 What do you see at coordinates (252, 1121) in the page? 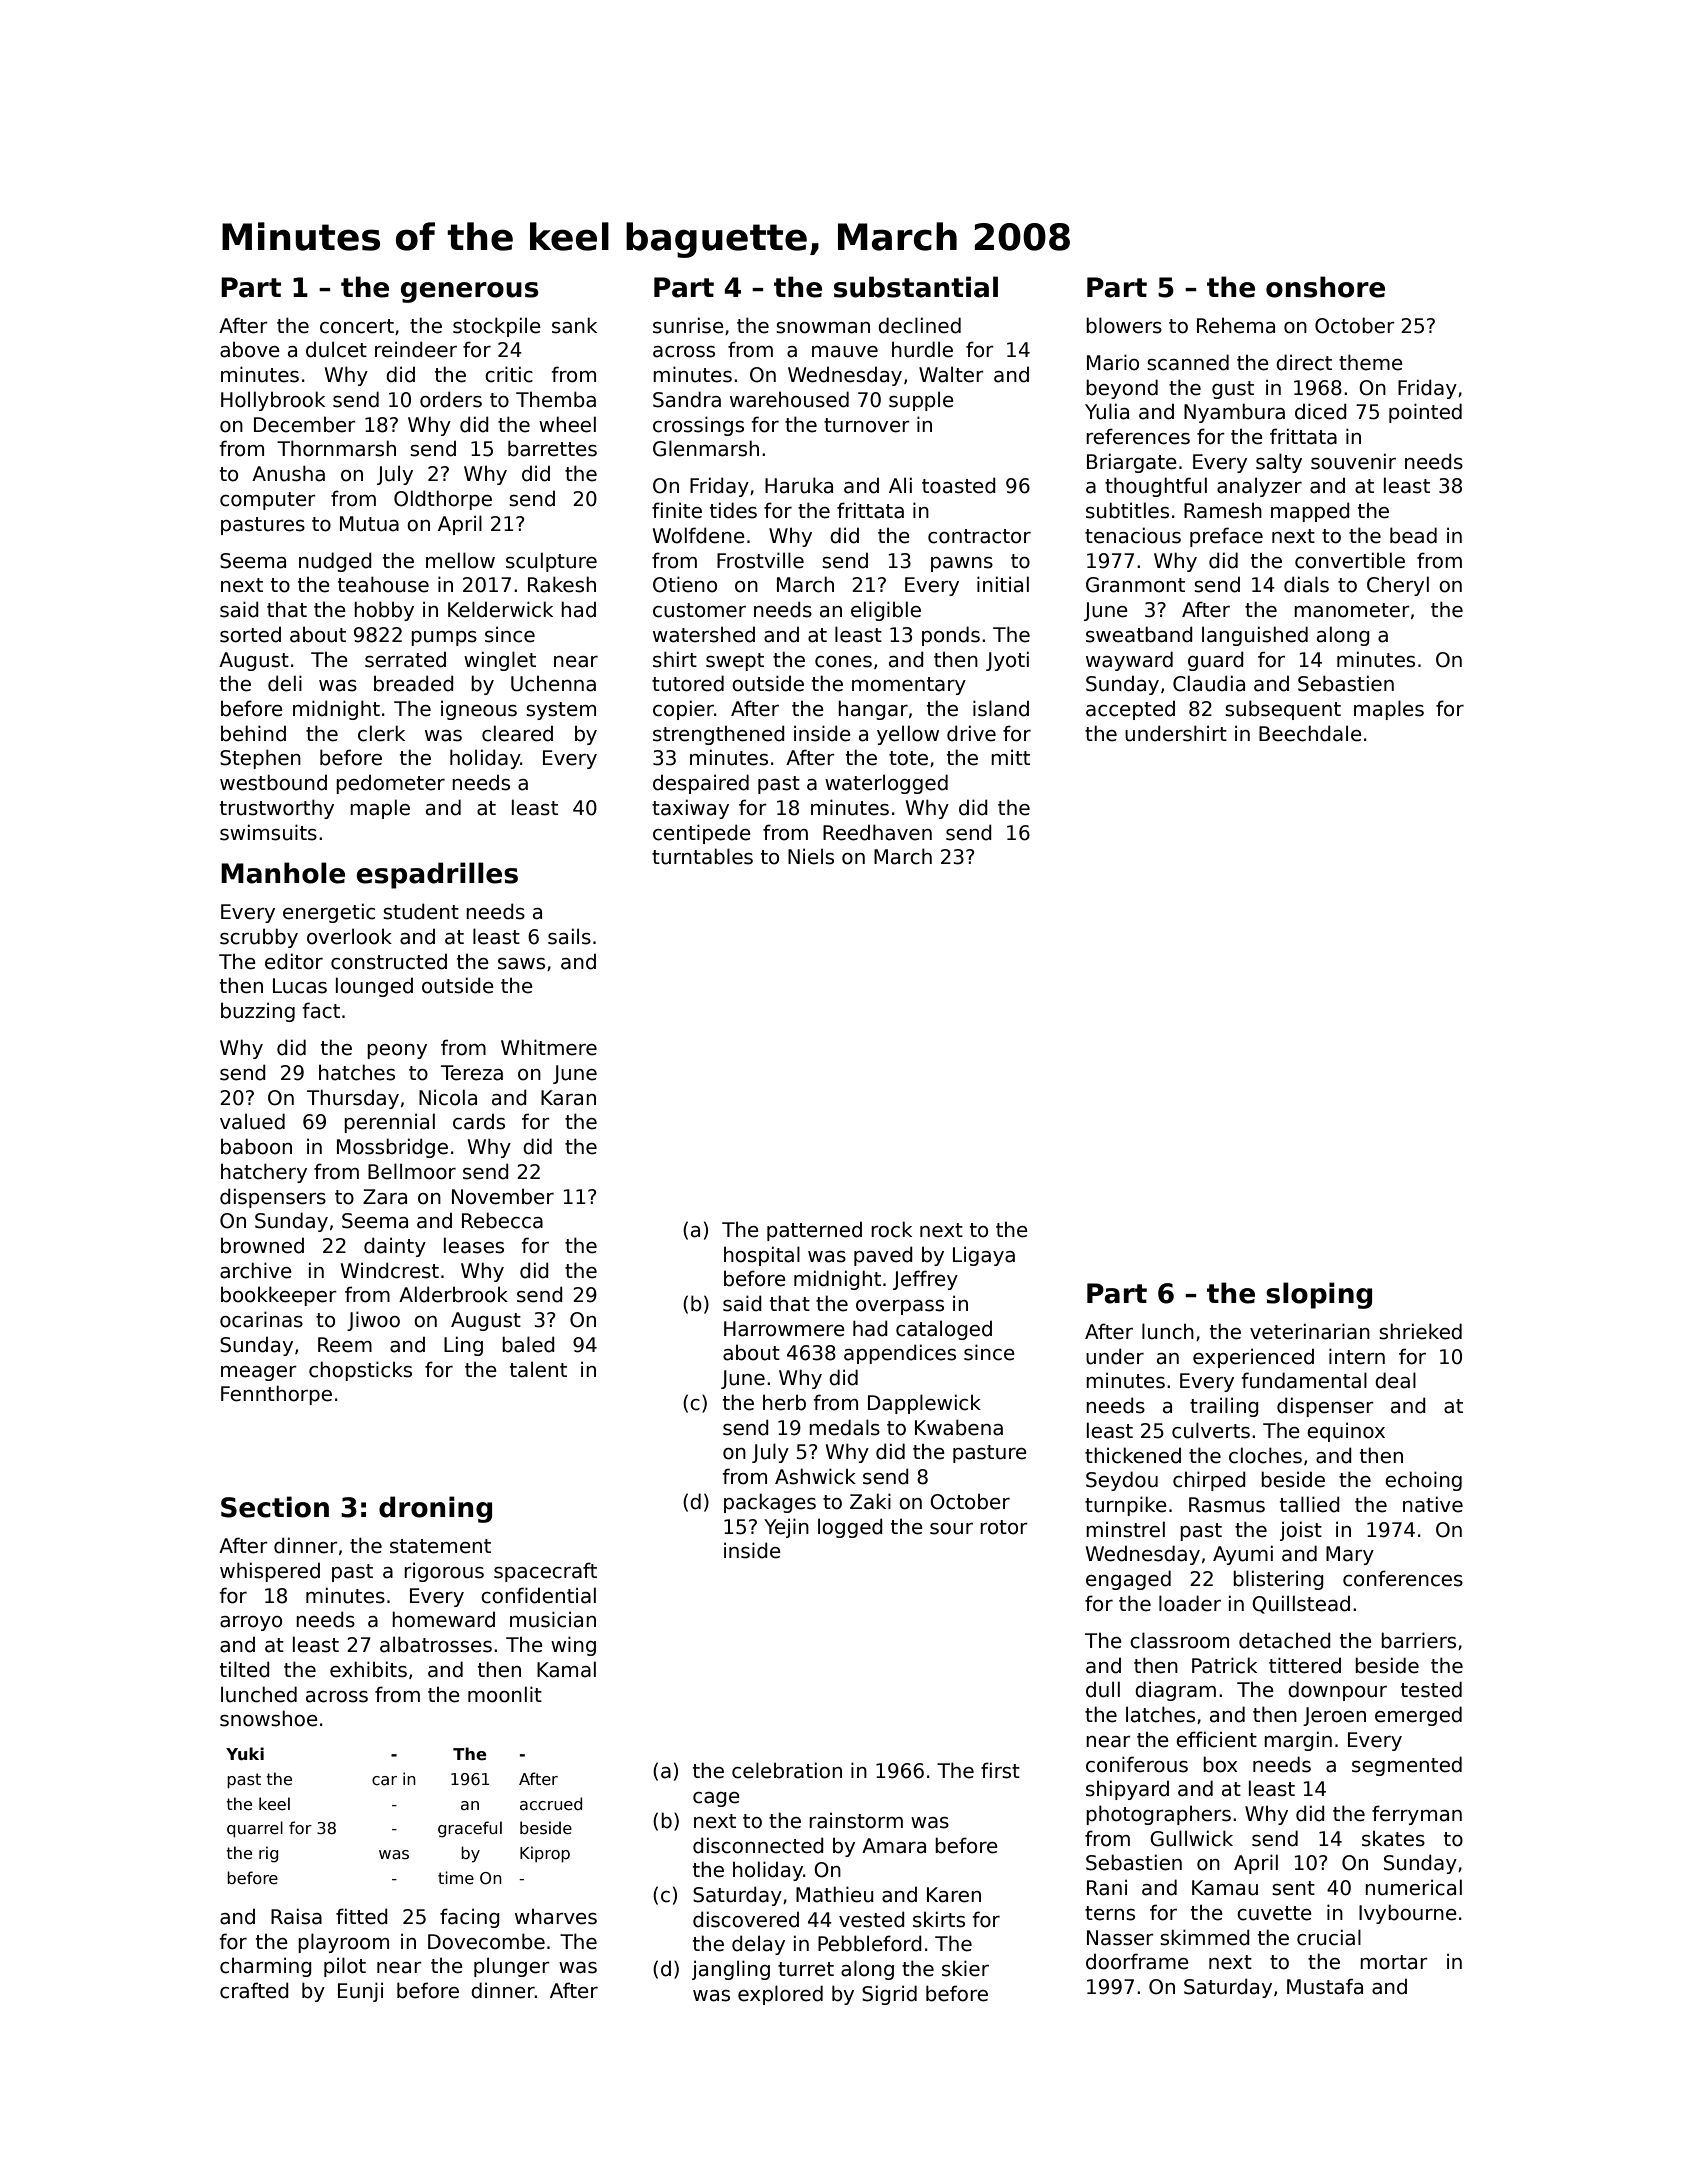
I see `valued` at bounding box center [252, 1121].
